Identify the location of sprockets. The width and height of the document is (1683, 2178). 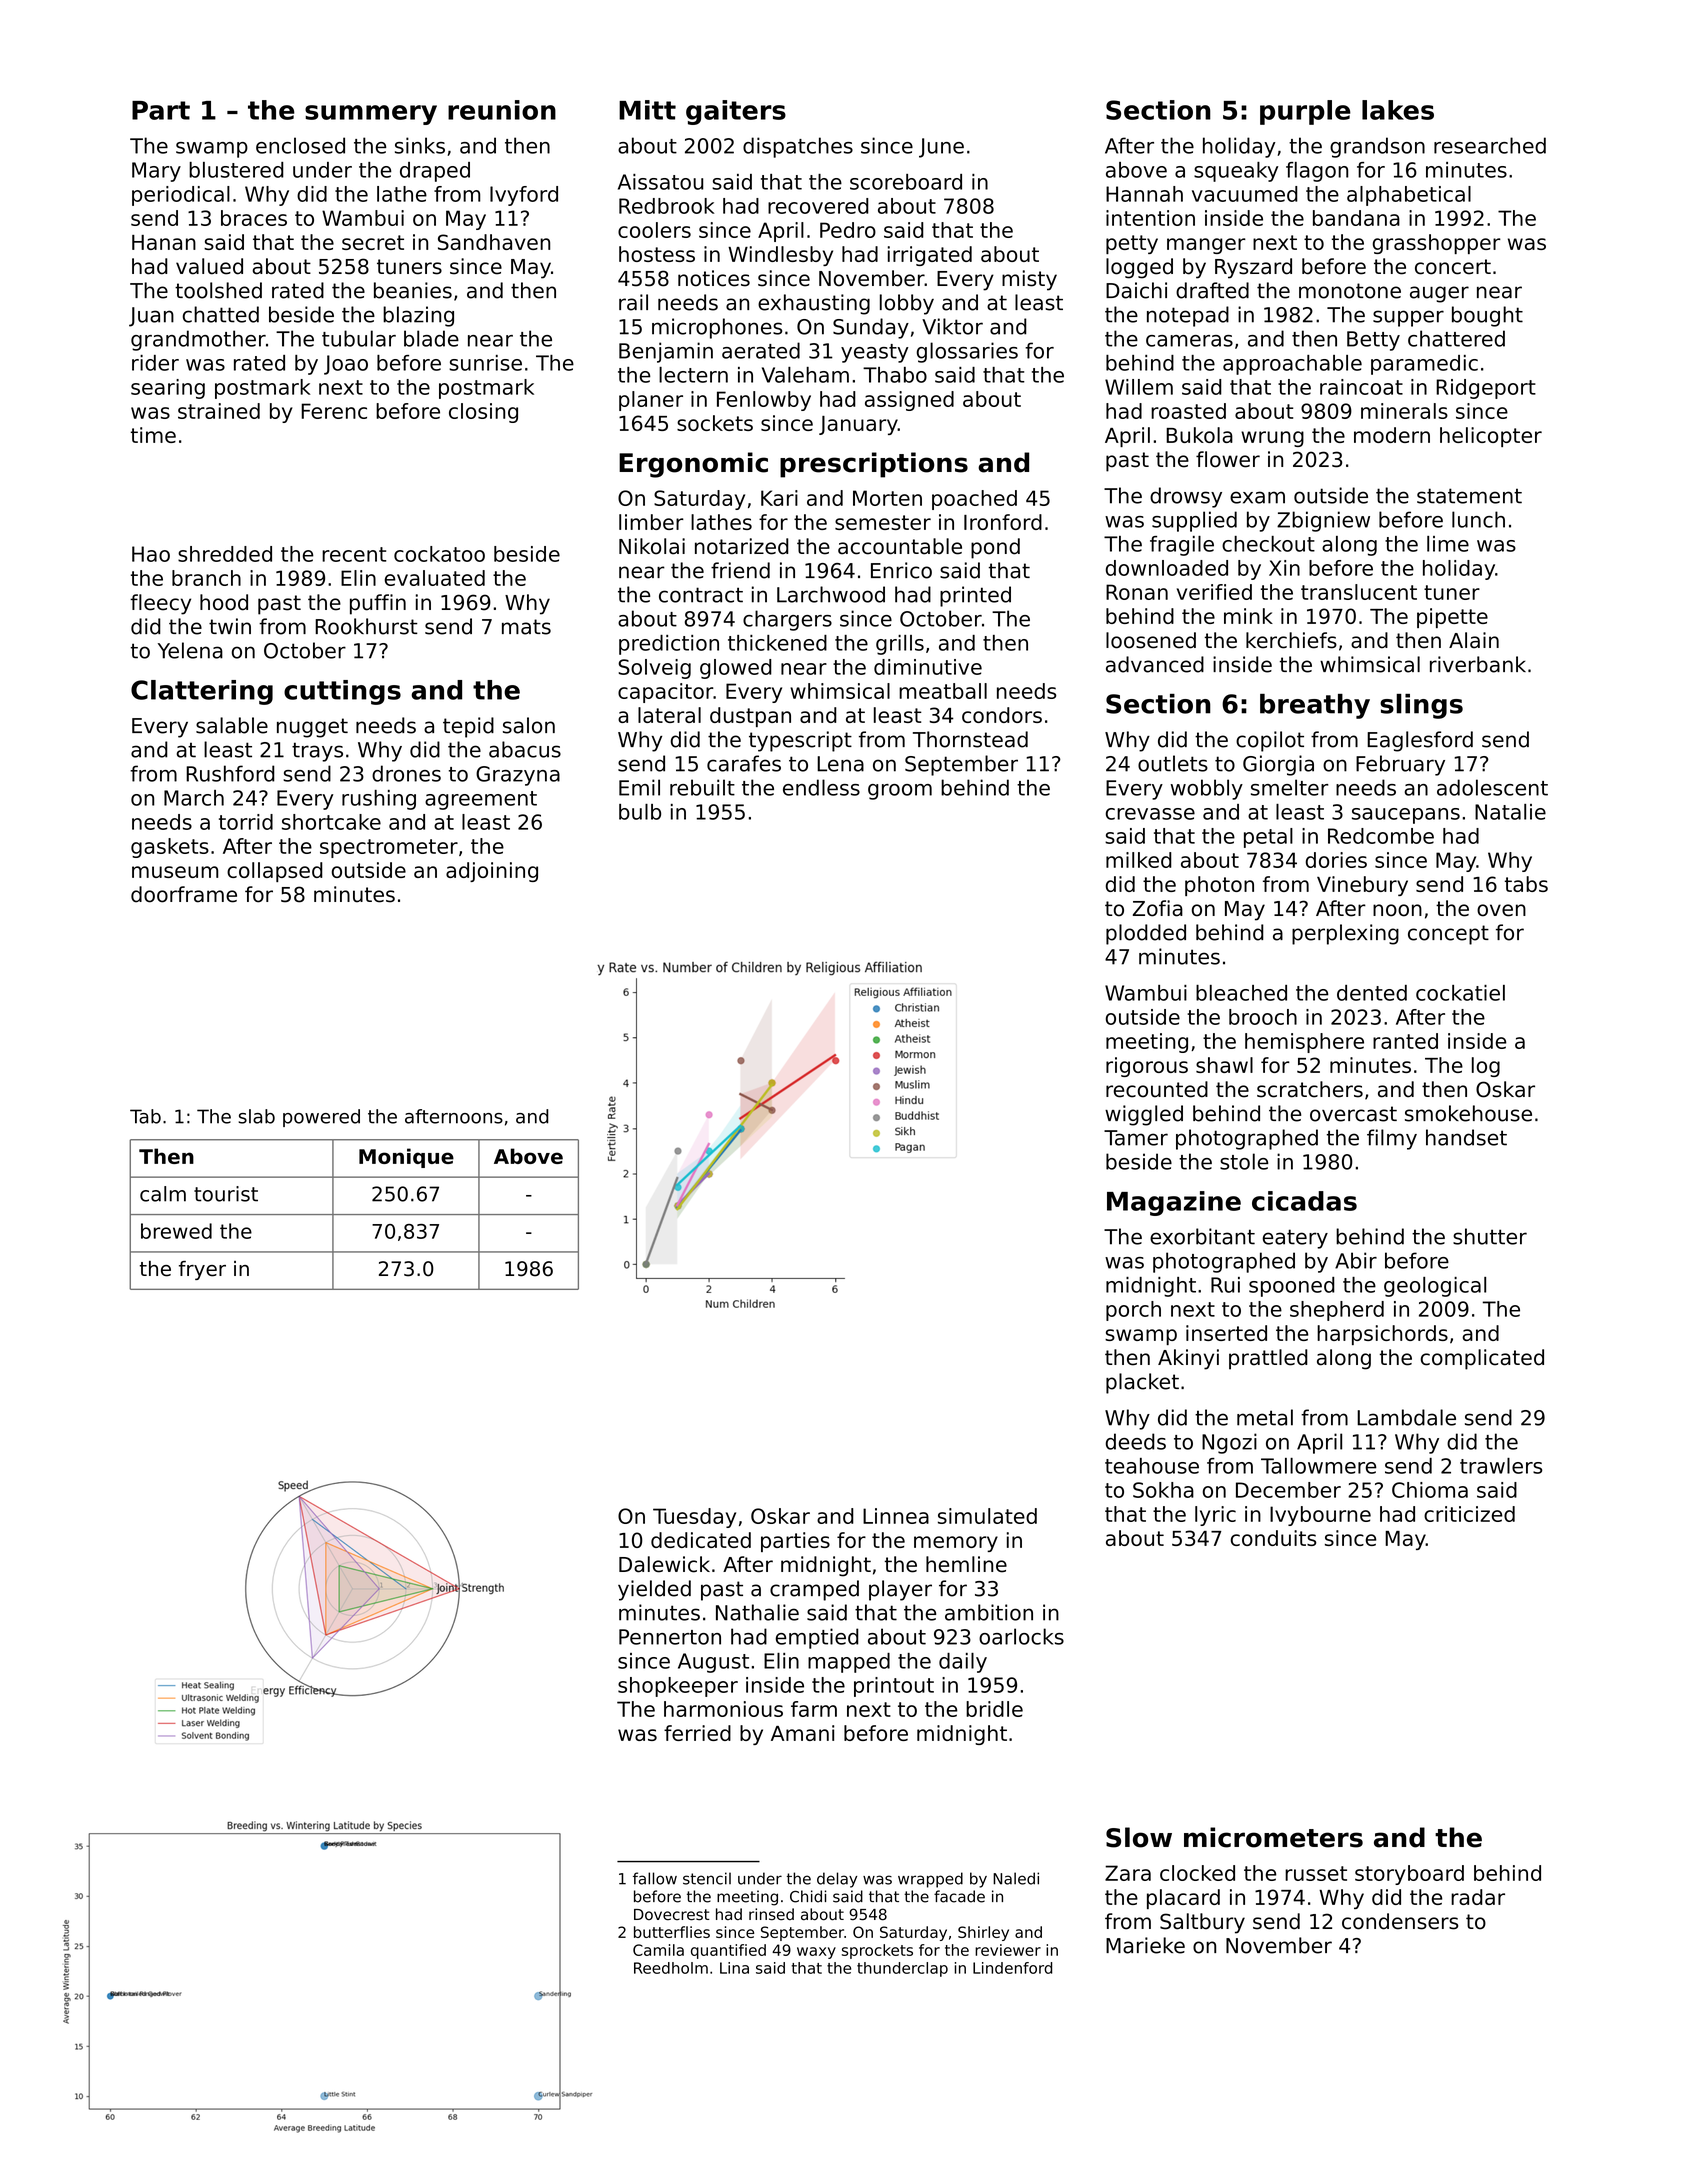
(877, 1951).
